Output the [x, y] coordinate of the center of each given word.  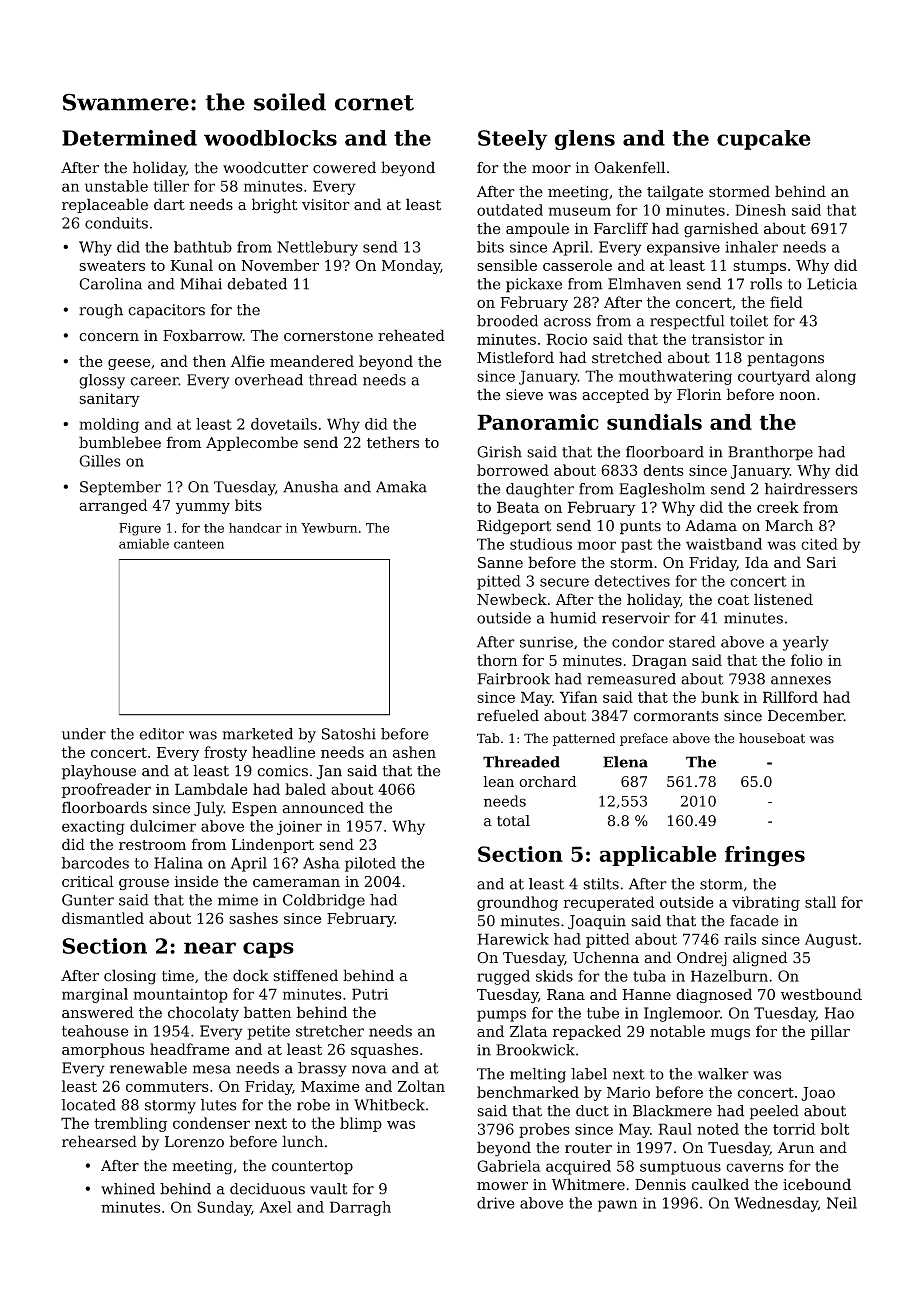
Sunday [224, 1208]
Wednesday [776, 1204]
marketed [257, 734]
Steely [513, 140]
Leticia [832, 284]
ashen [414, 752]
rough [101, 311]
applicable [657, 856]
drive [495, 1203]
